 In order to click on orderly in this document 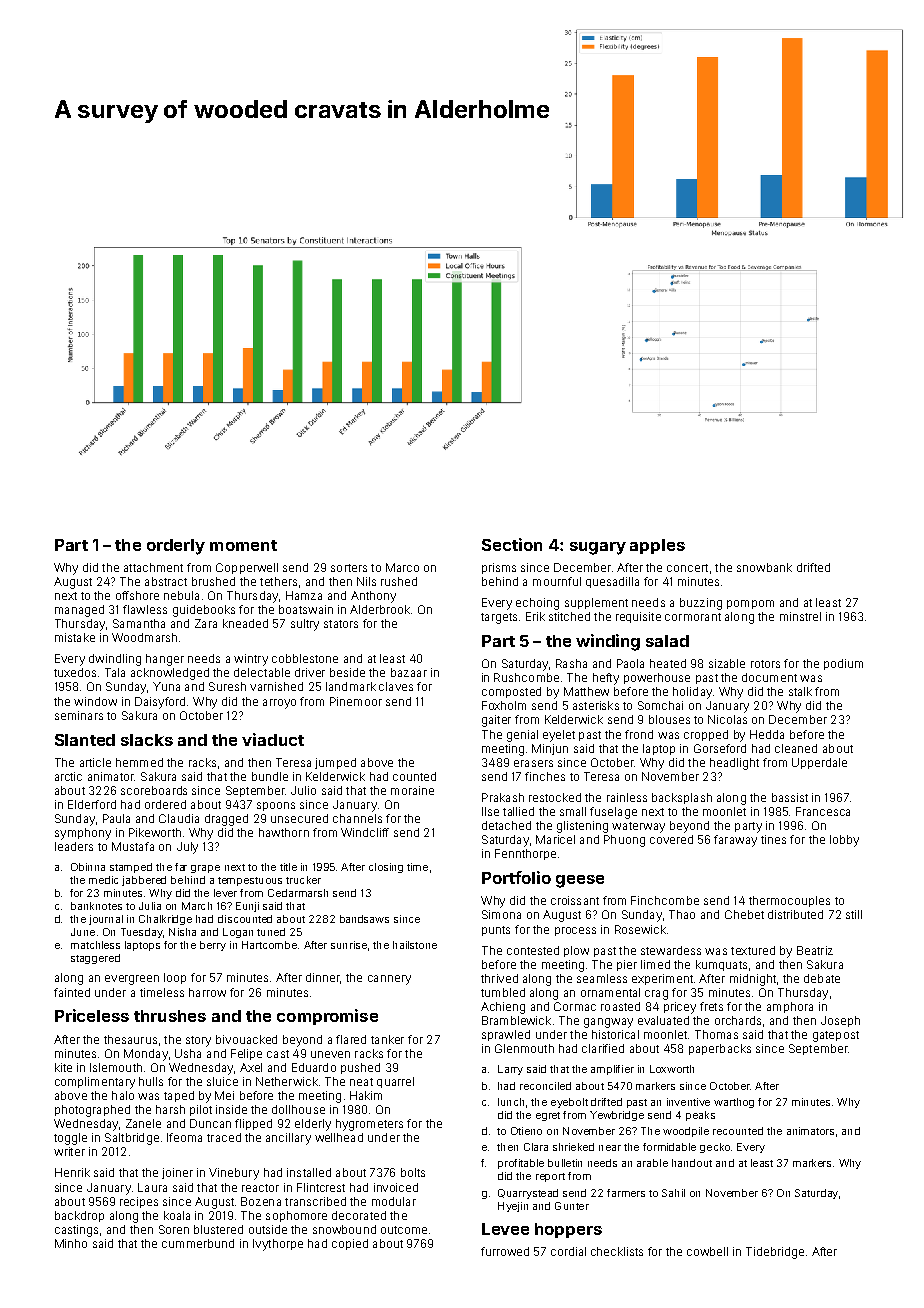, I will do `click(176, 547)`.
